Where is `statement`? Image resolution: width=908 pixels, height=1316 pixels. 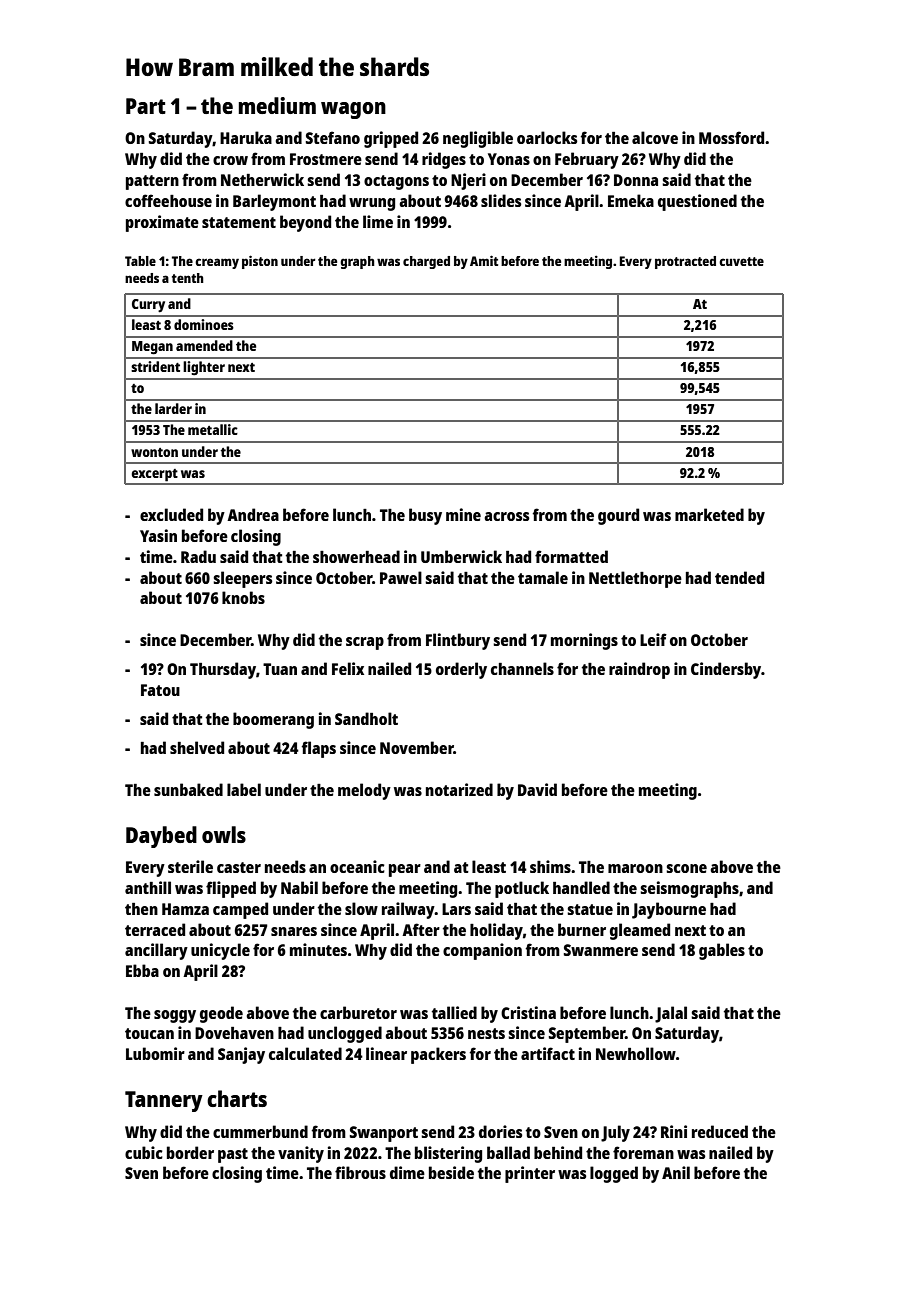
statement is located at coordinates (239, 222).
